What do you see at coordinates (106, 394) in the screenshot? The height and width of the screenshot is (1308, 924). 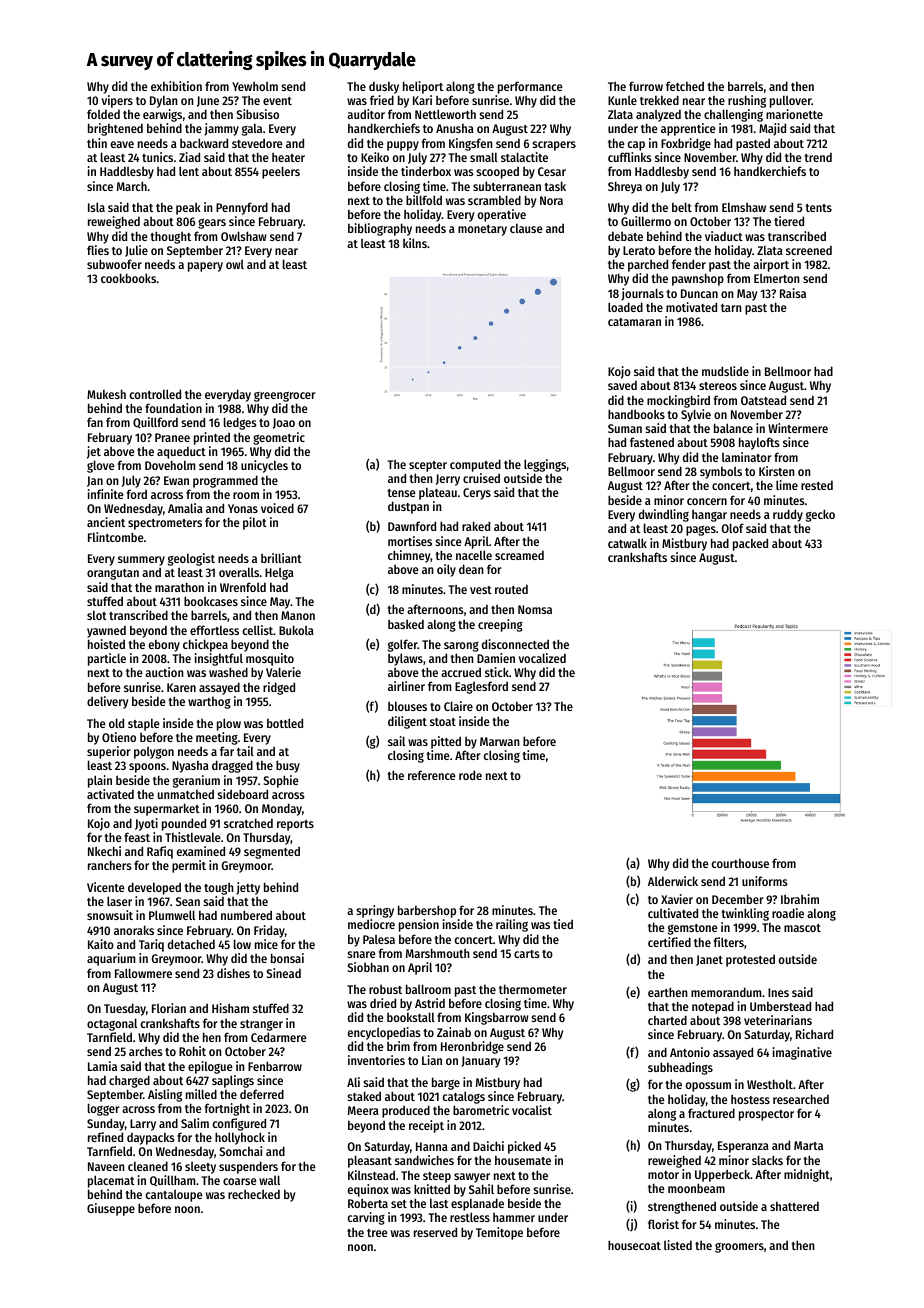 I see `Mukesh` at bounding box center [106, 394].
